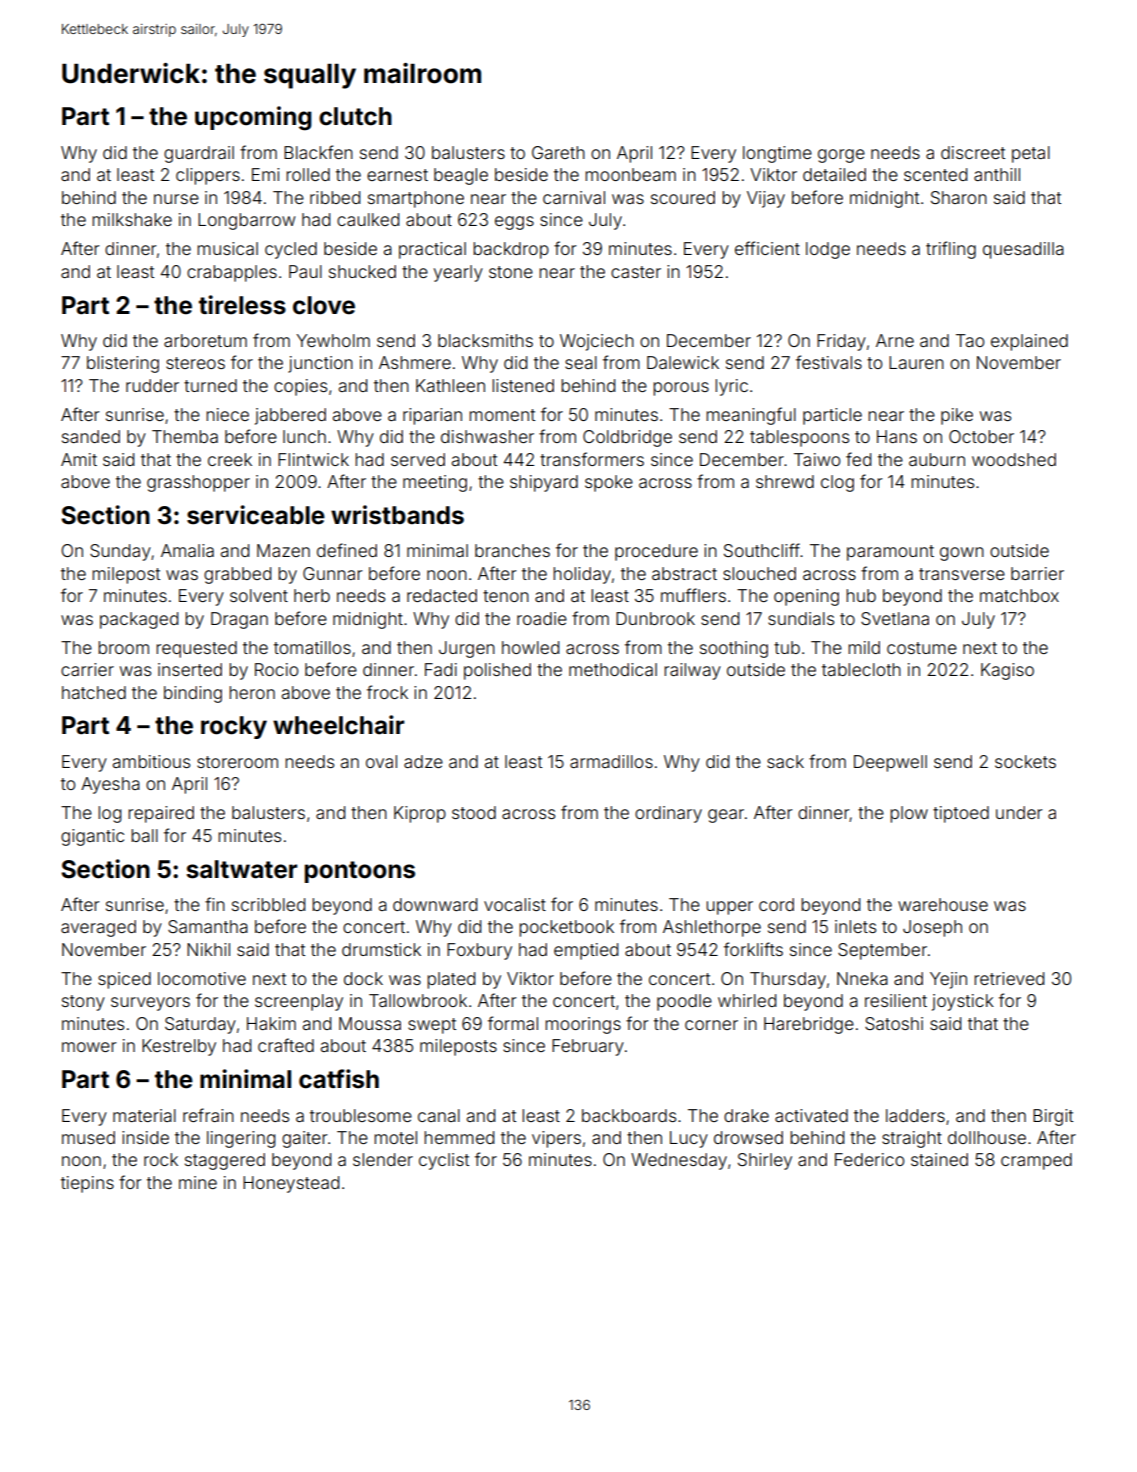 The image size is (1137, 1472). What do you see at coordinates (1031, 154) in the screenshot?
I see `petal` at bounding box center [1031, 154].
